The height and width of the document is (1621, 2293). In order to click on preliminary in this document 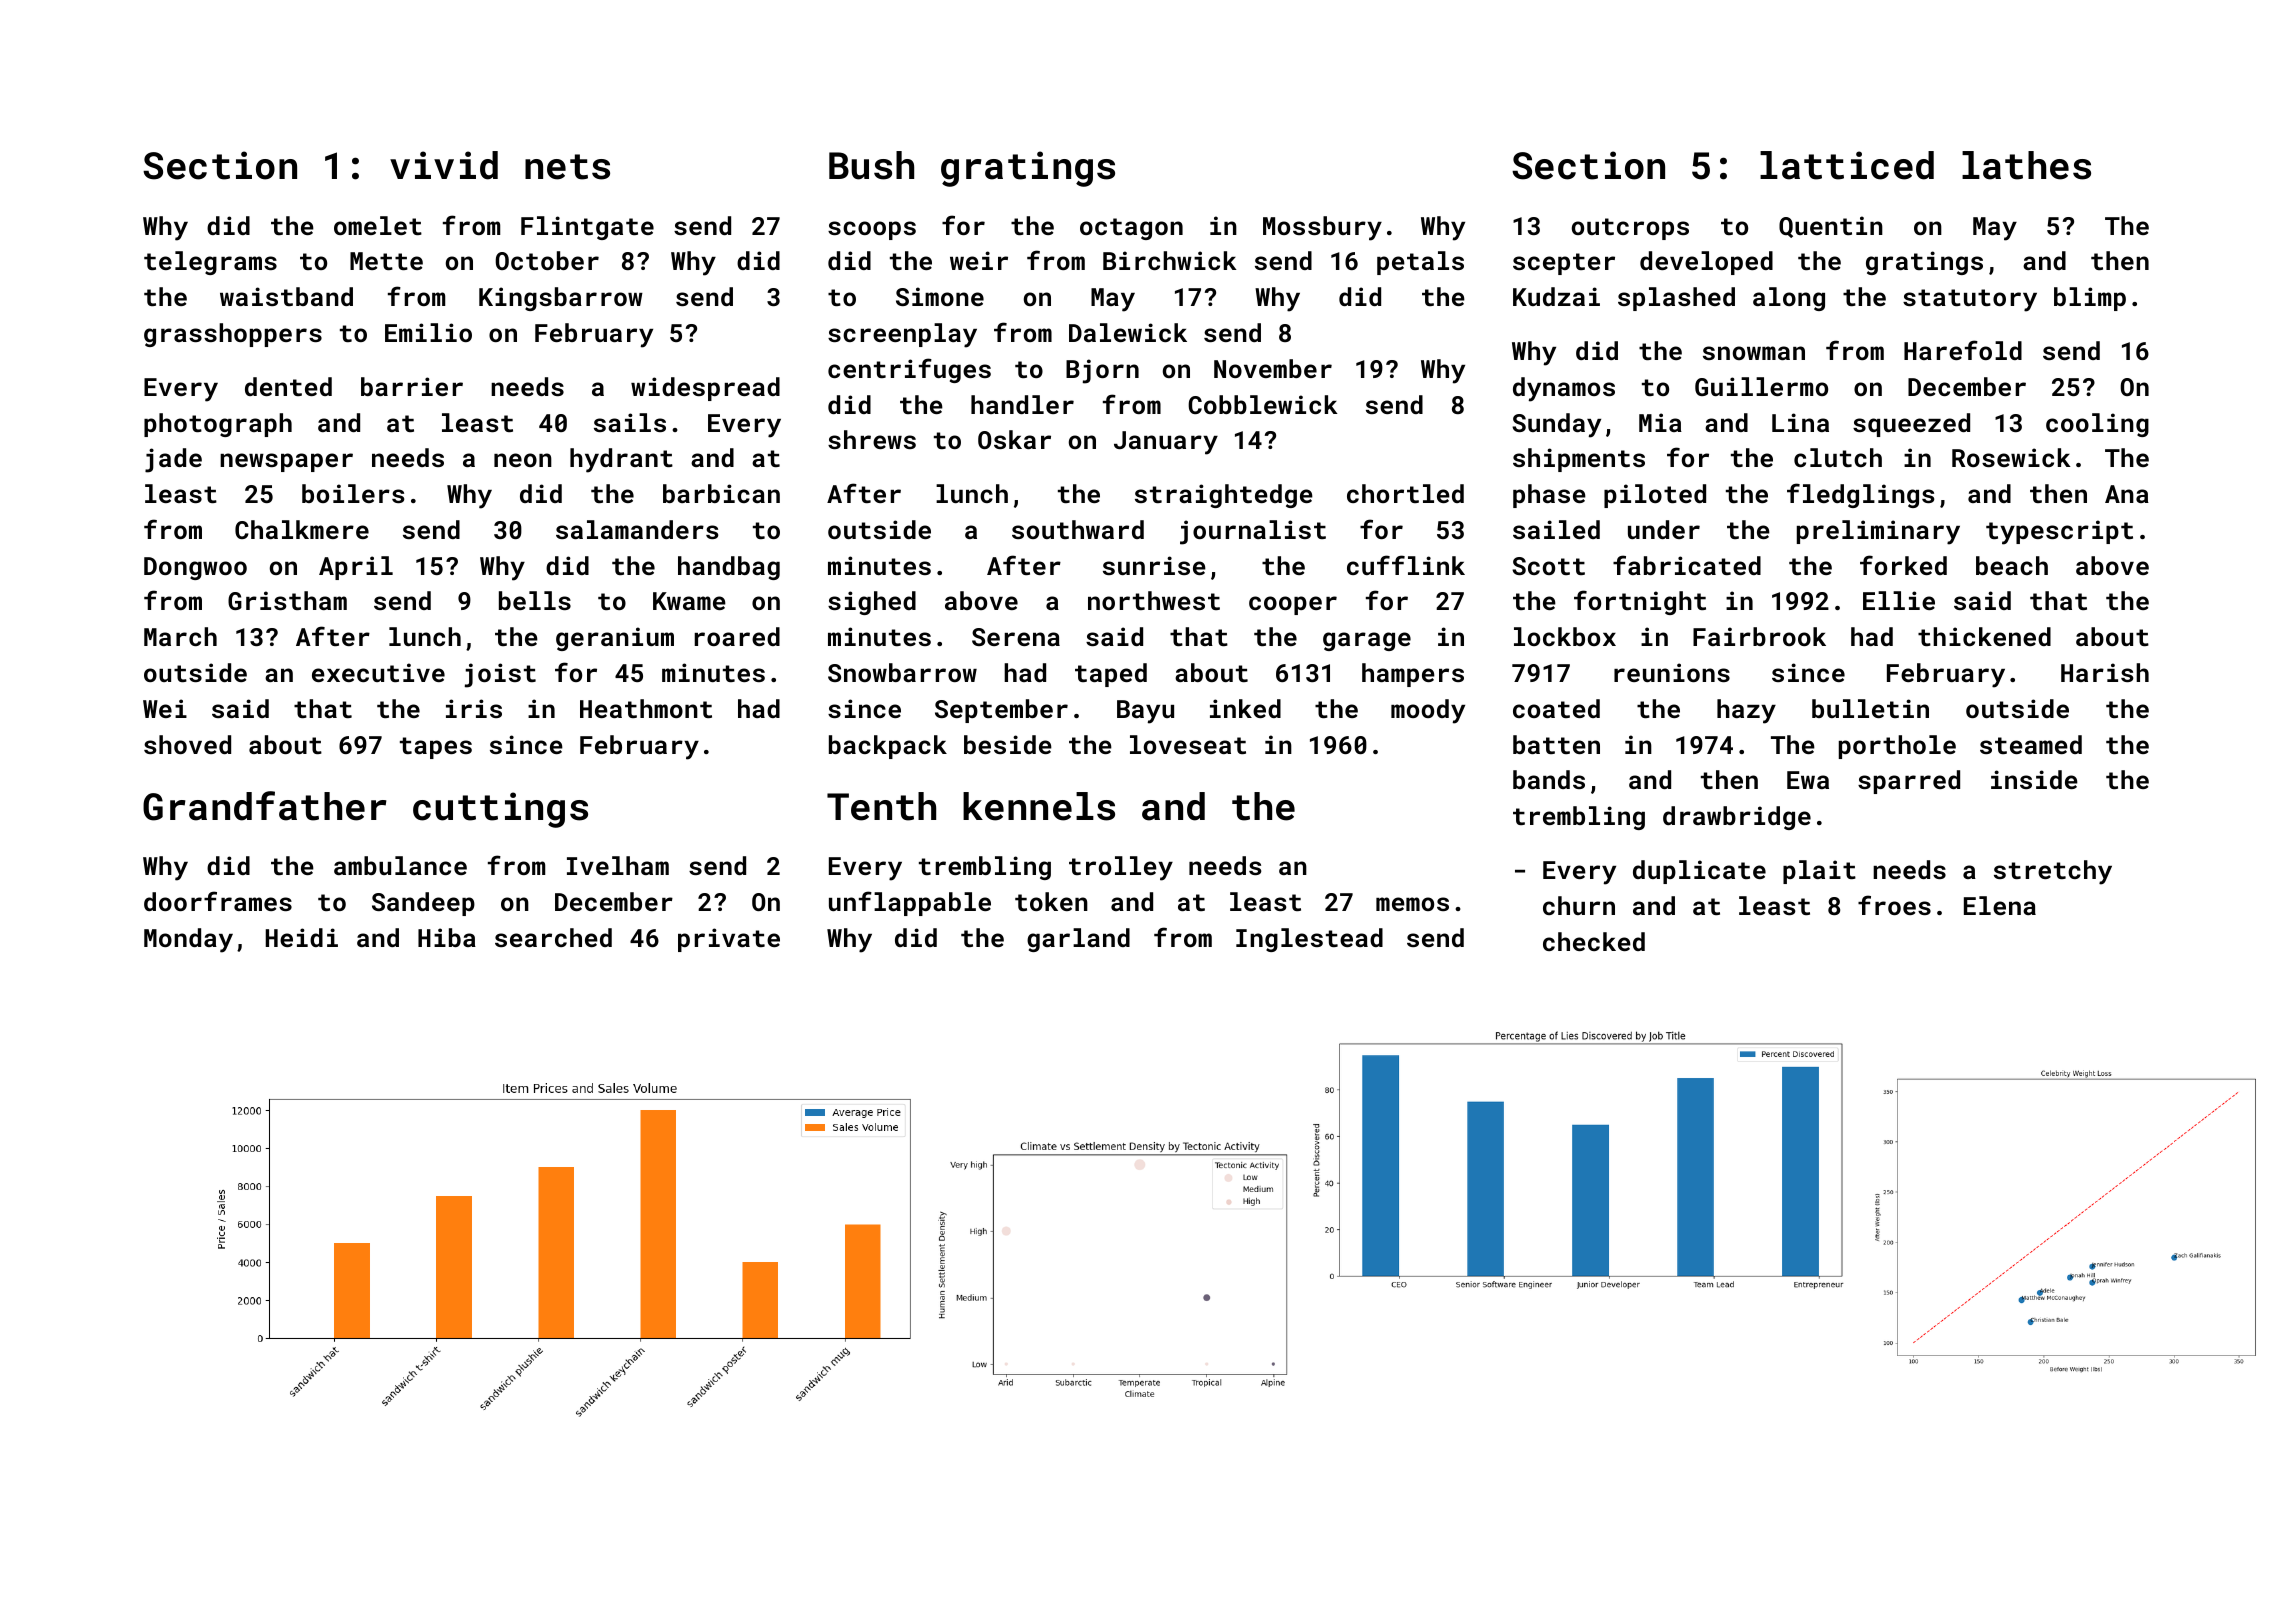, I will do `click(1878, 532)`.
